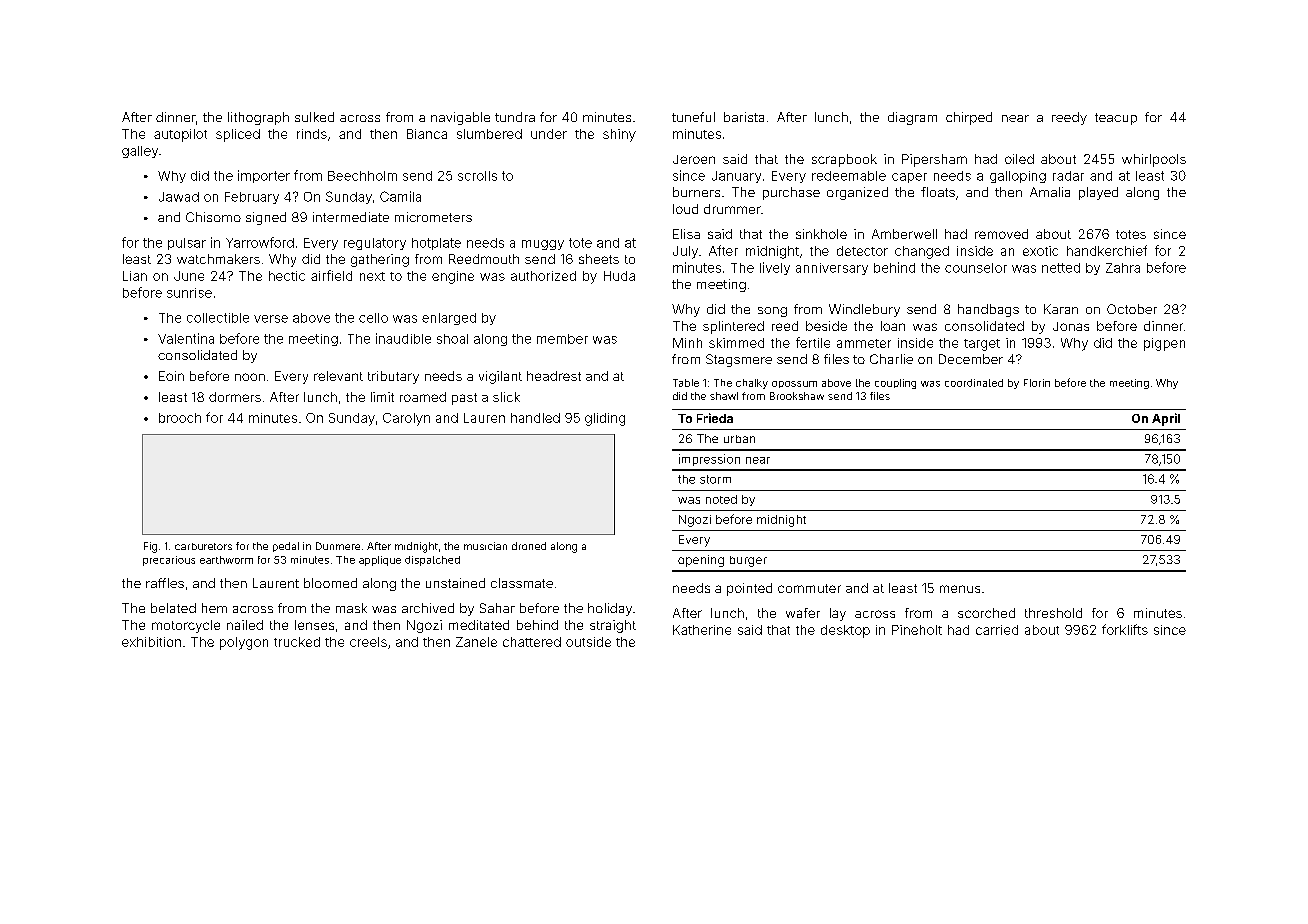  Describe the element at coordinates (368, 642) in the document. I see `creels` at that location.
